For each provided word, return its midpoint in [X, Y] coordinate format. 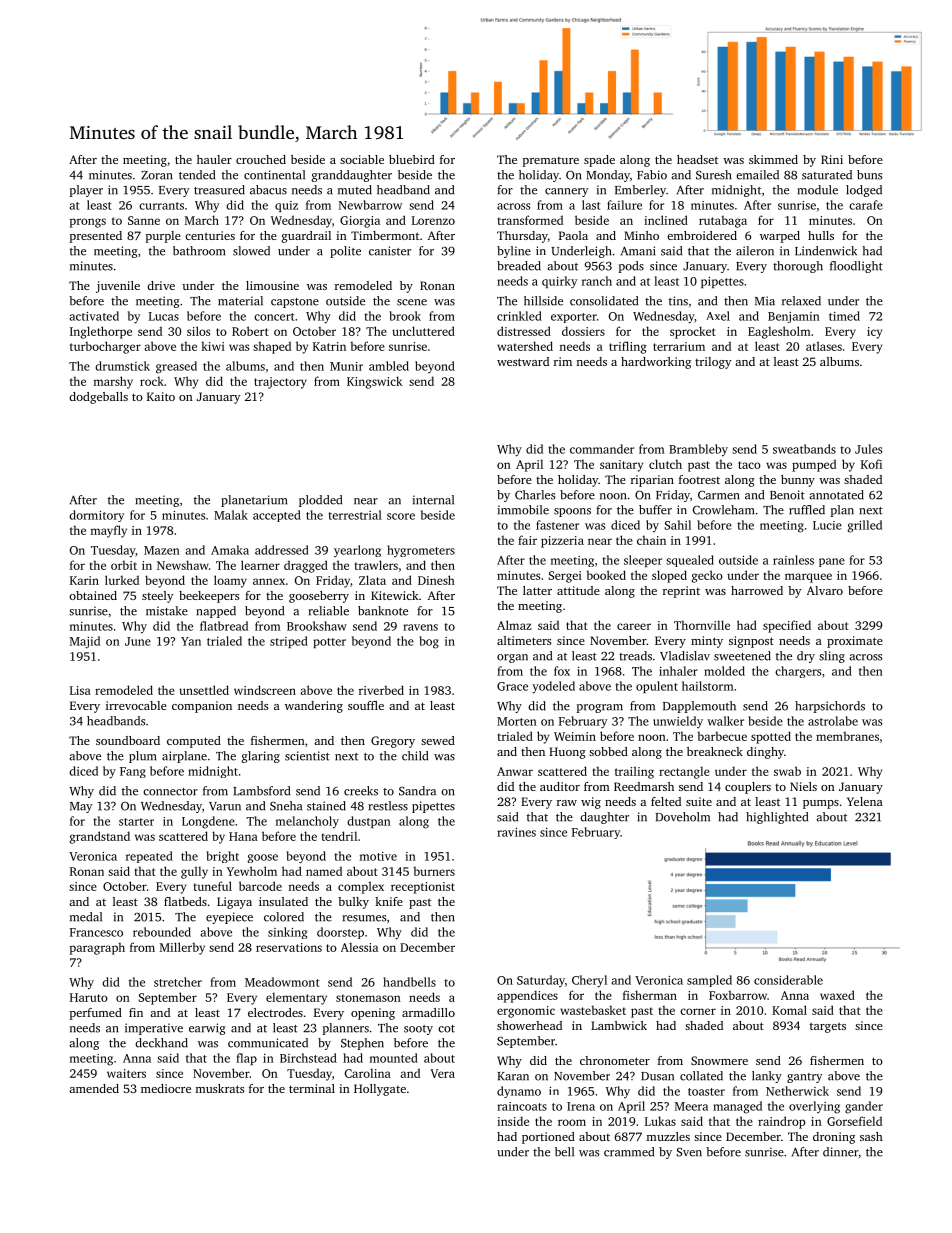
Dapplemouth [699, 707]
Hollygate [380, 1090]
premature [551, 162]
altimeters [524, 640]
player [86, 191]
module [817, 190]
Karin [84, 580]
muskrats [220, 1088]
